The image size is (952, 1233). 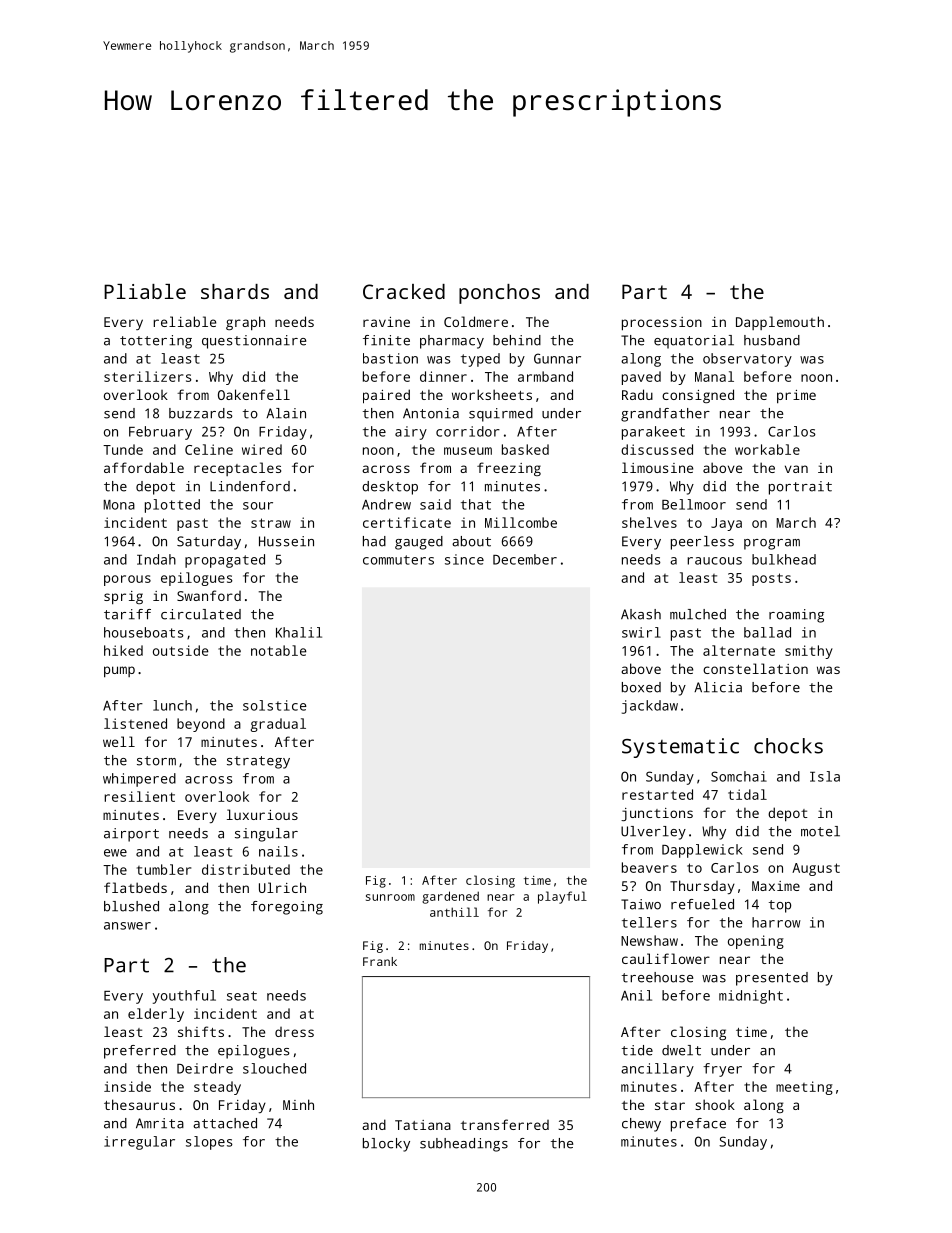 What do you see at coordinates (145, 291) in the image?
I see `Pliable` at bounding box center [145, 291].
